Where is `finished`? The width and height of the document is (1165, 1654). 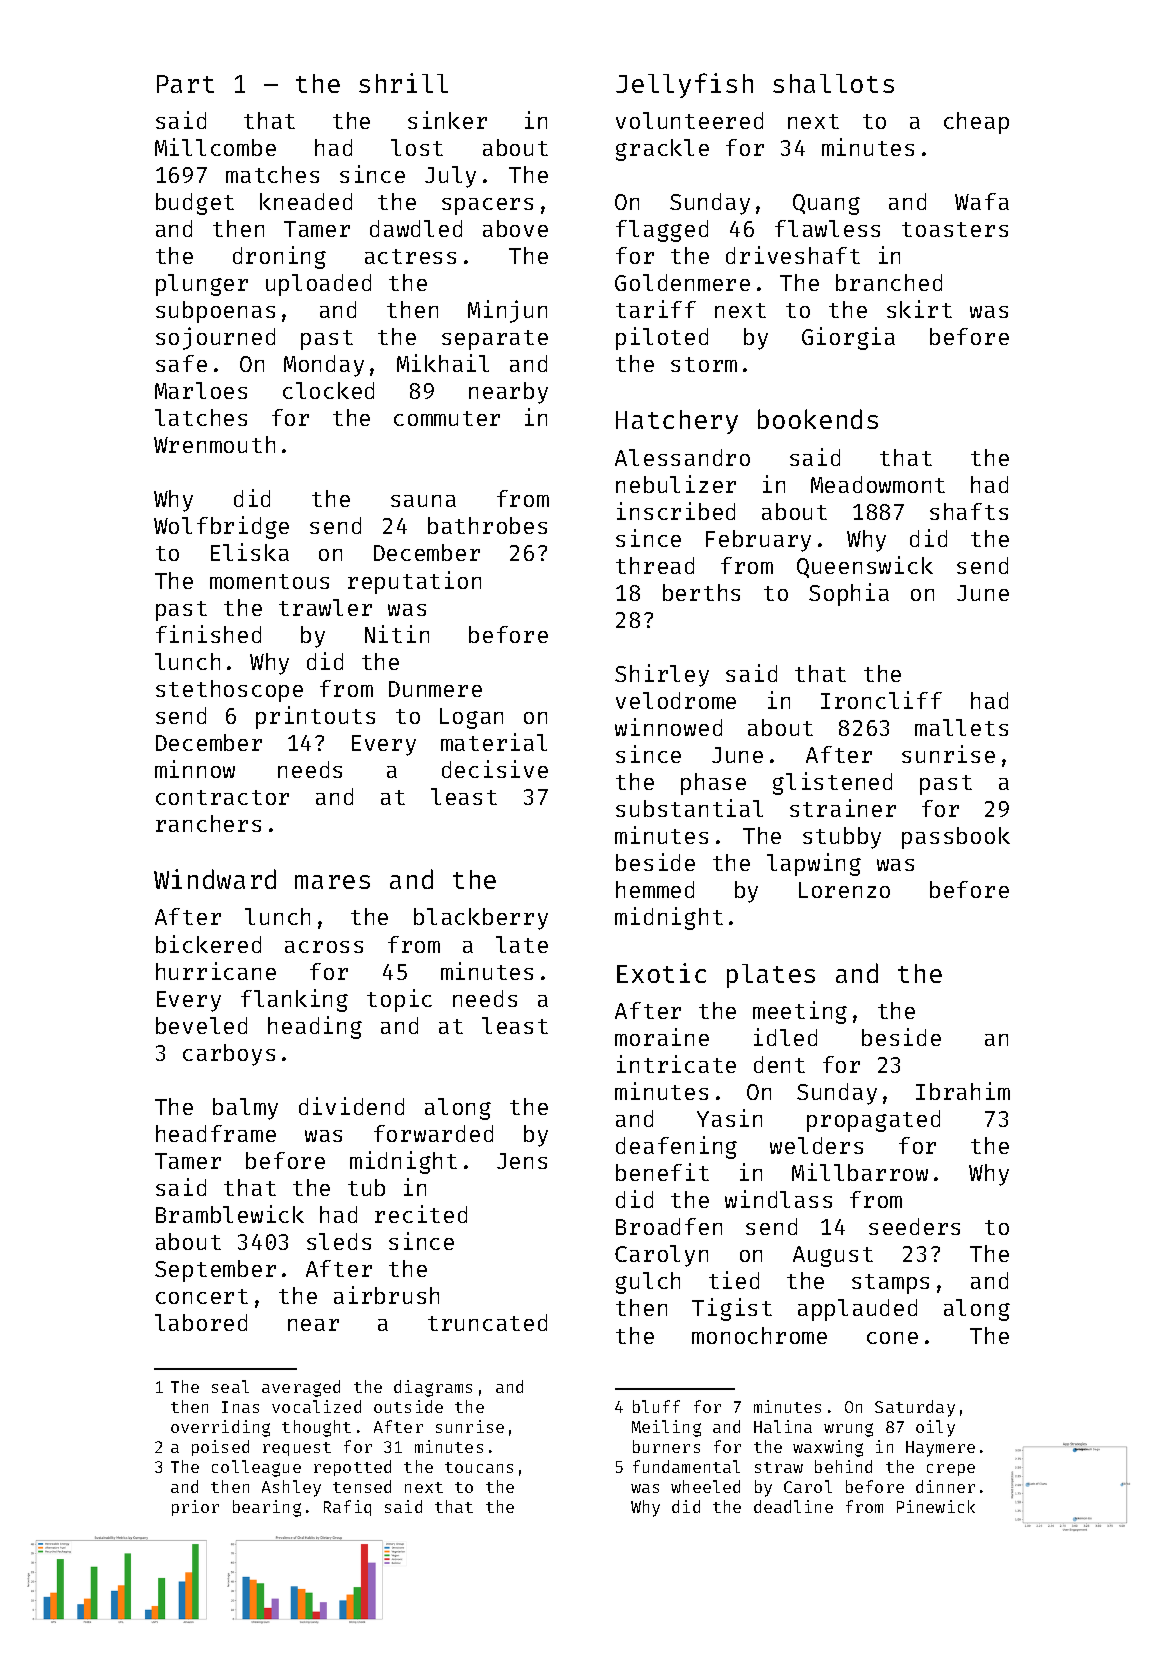
finished is located at coordinates (208, 634).
